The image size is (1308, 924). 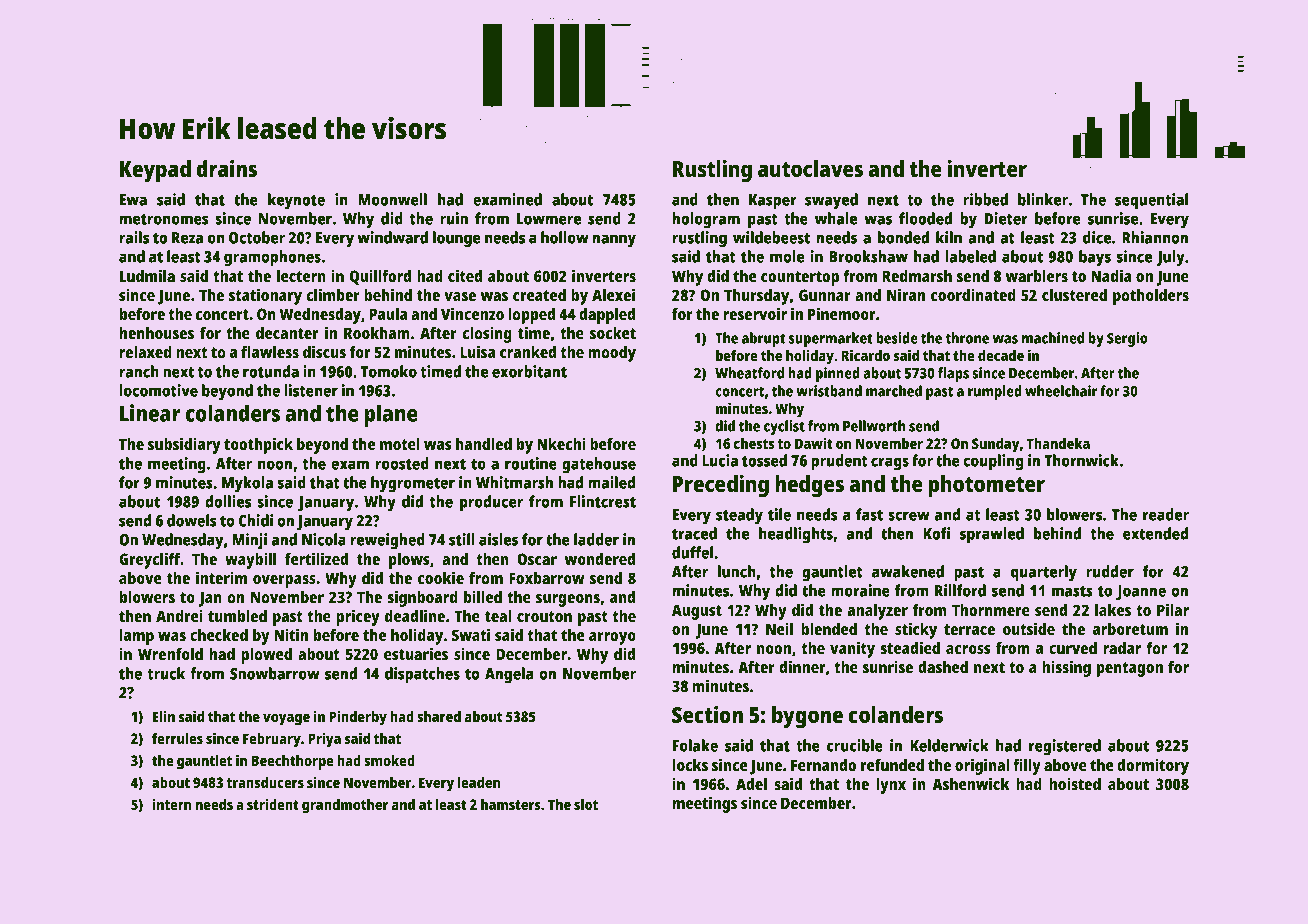 What do you see at coordinates (613, 294) in the page?
I see `Alexei` at bounding box center [613, 294].
